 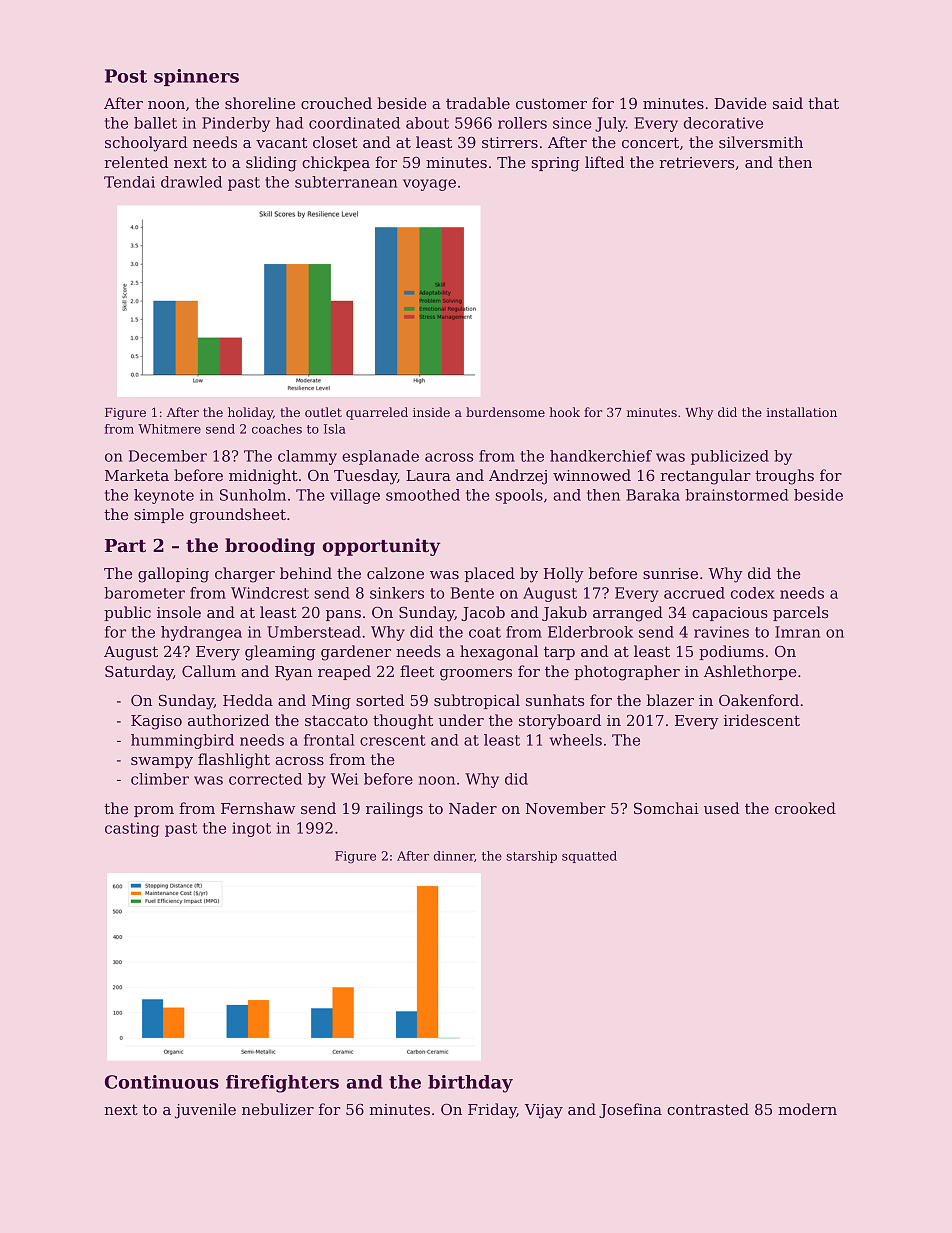 I want to click on silversmith, so click(x=761, y=142).
